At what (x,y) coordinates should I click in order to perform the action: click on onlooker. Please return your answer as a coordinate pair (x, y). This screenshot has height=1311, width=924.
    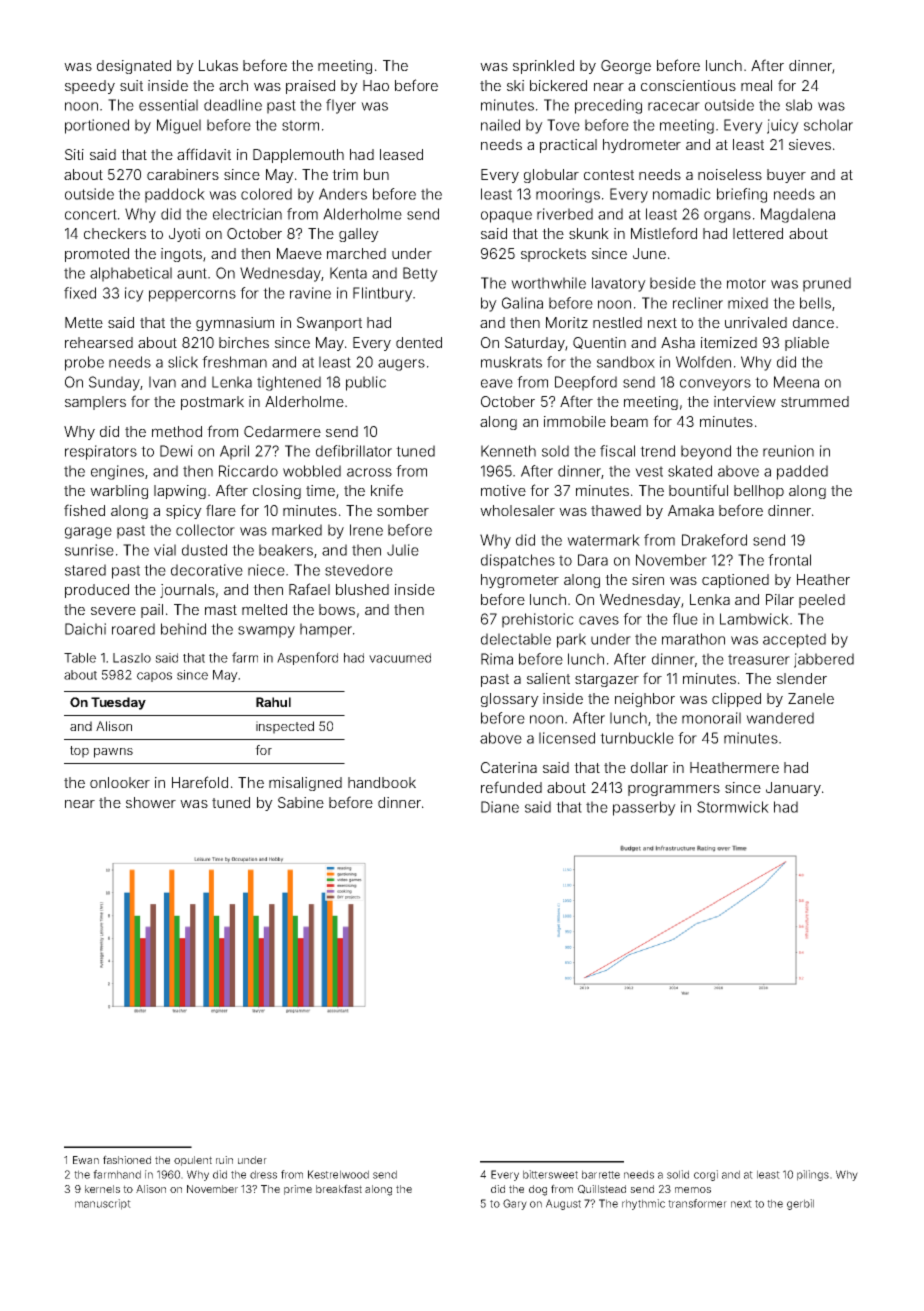
    Looking at the image, I should click on (120, 782).
